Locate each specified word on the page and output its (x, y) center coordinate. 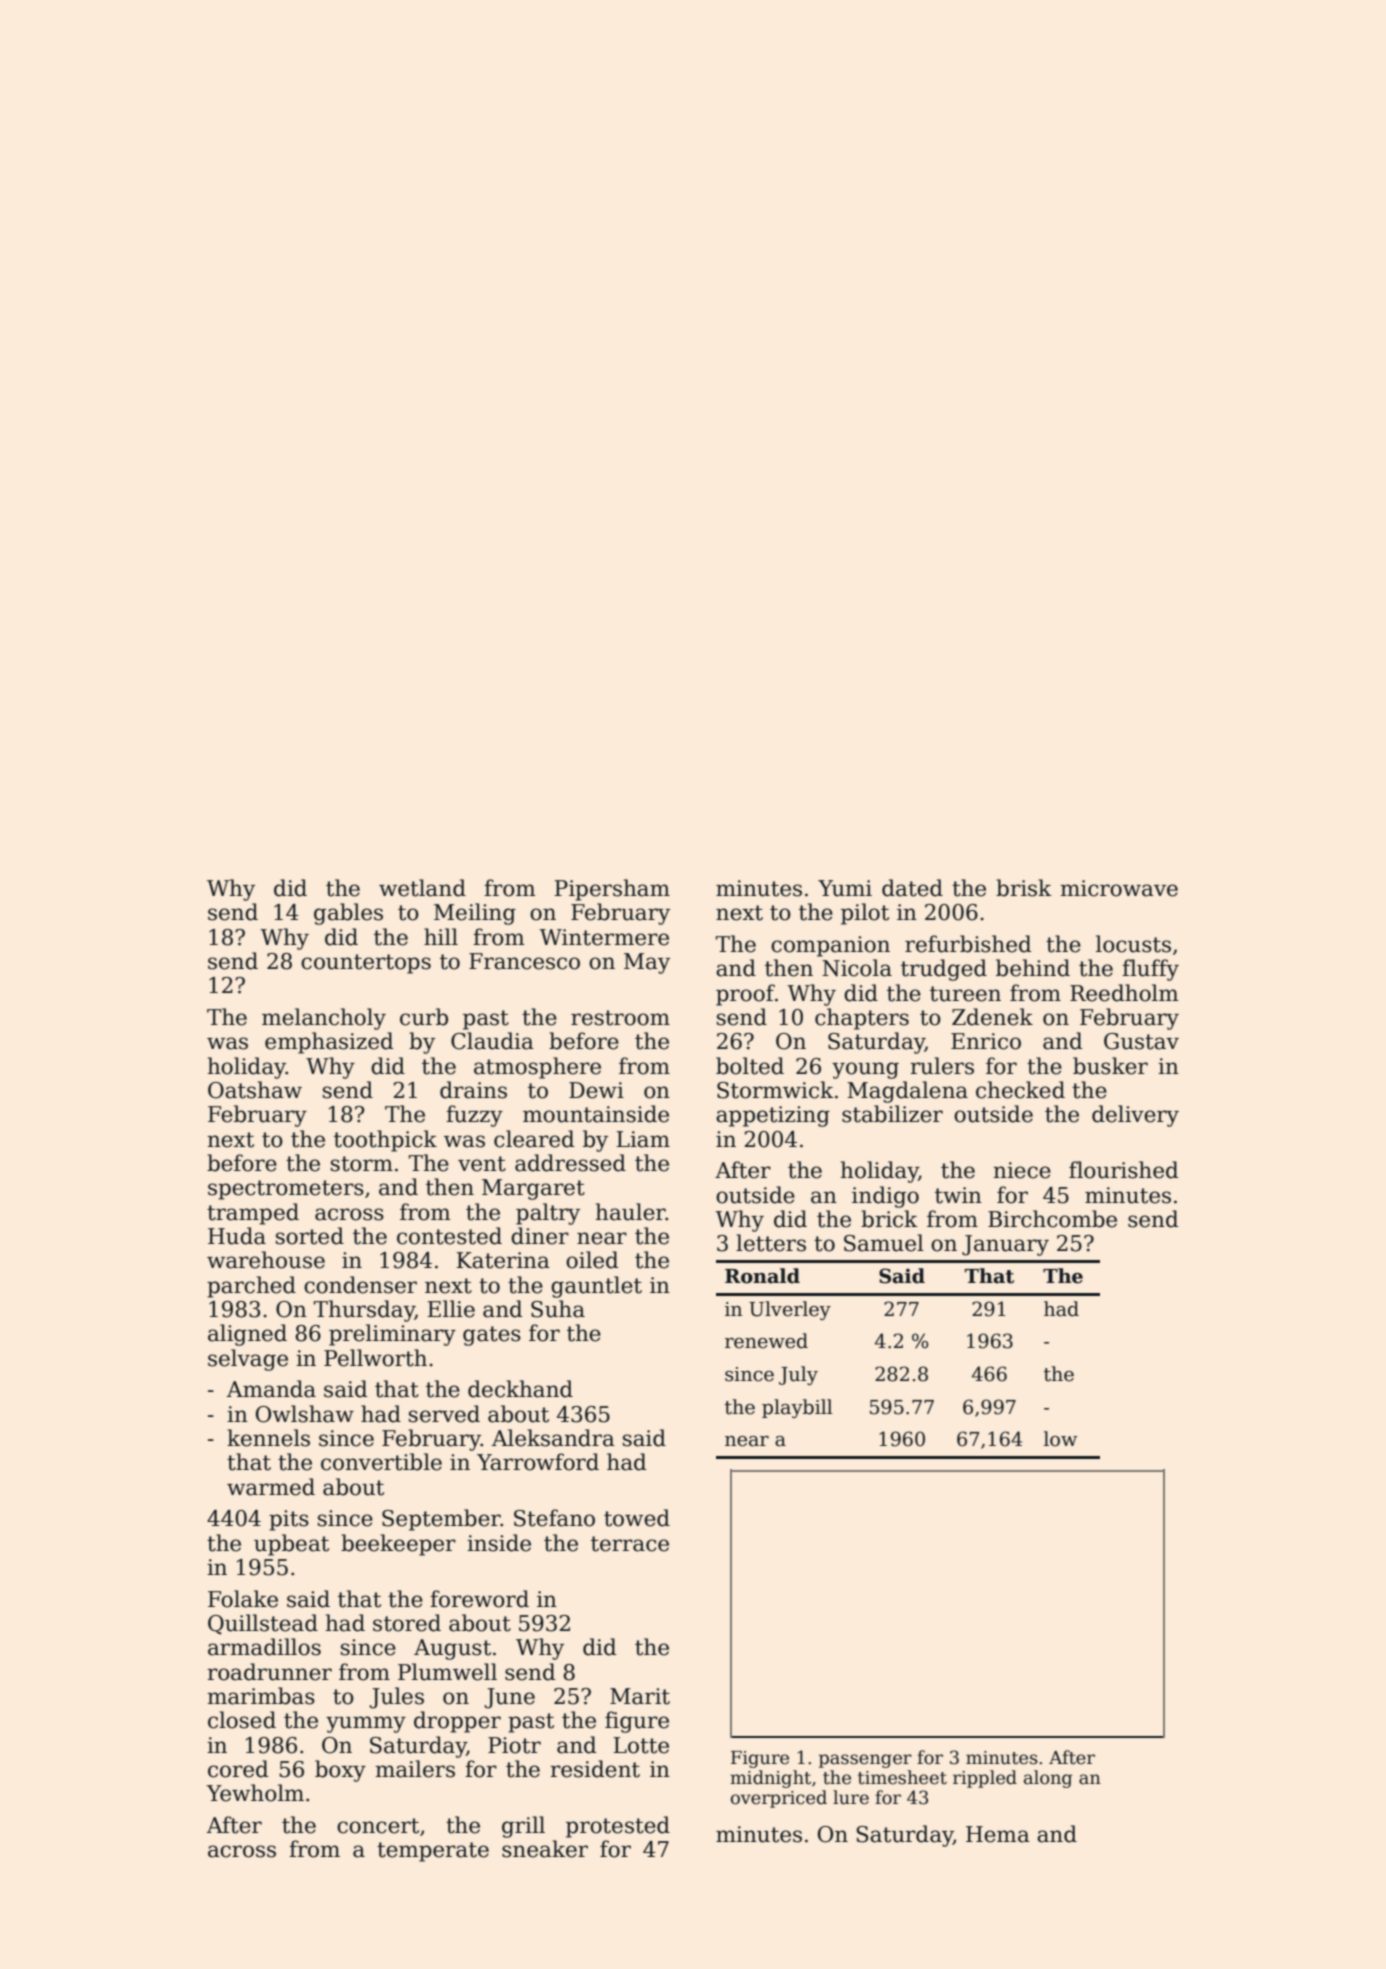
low (1060, 1439)
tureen (965, 994)
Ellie (451, 1309)
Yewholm (255, 1793)
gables (348, 914)
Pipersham (612, 890)
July (798, 1375)
